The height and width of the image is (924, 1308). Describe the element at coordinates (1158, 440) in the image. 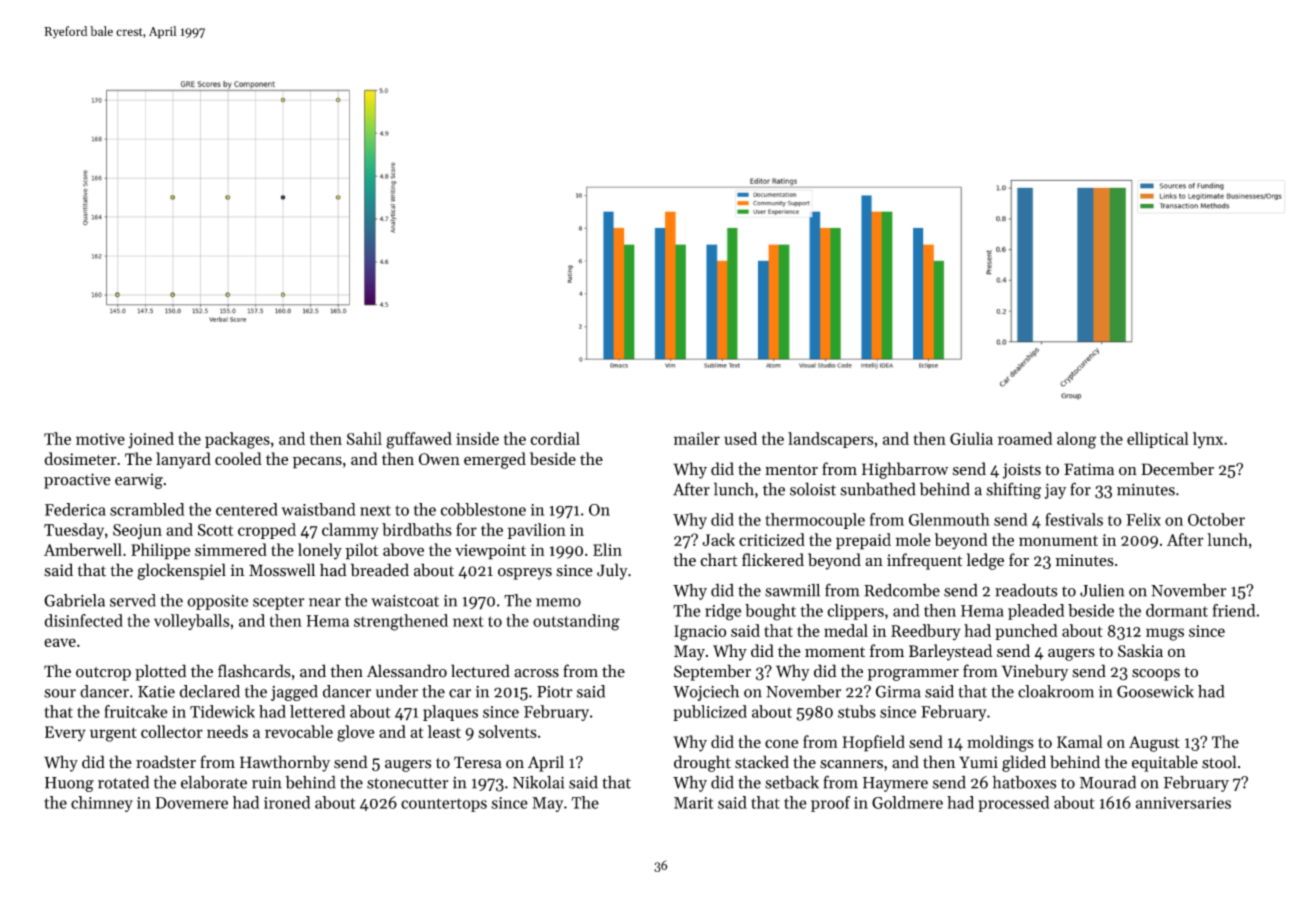

I see `elliptical` at that location.
